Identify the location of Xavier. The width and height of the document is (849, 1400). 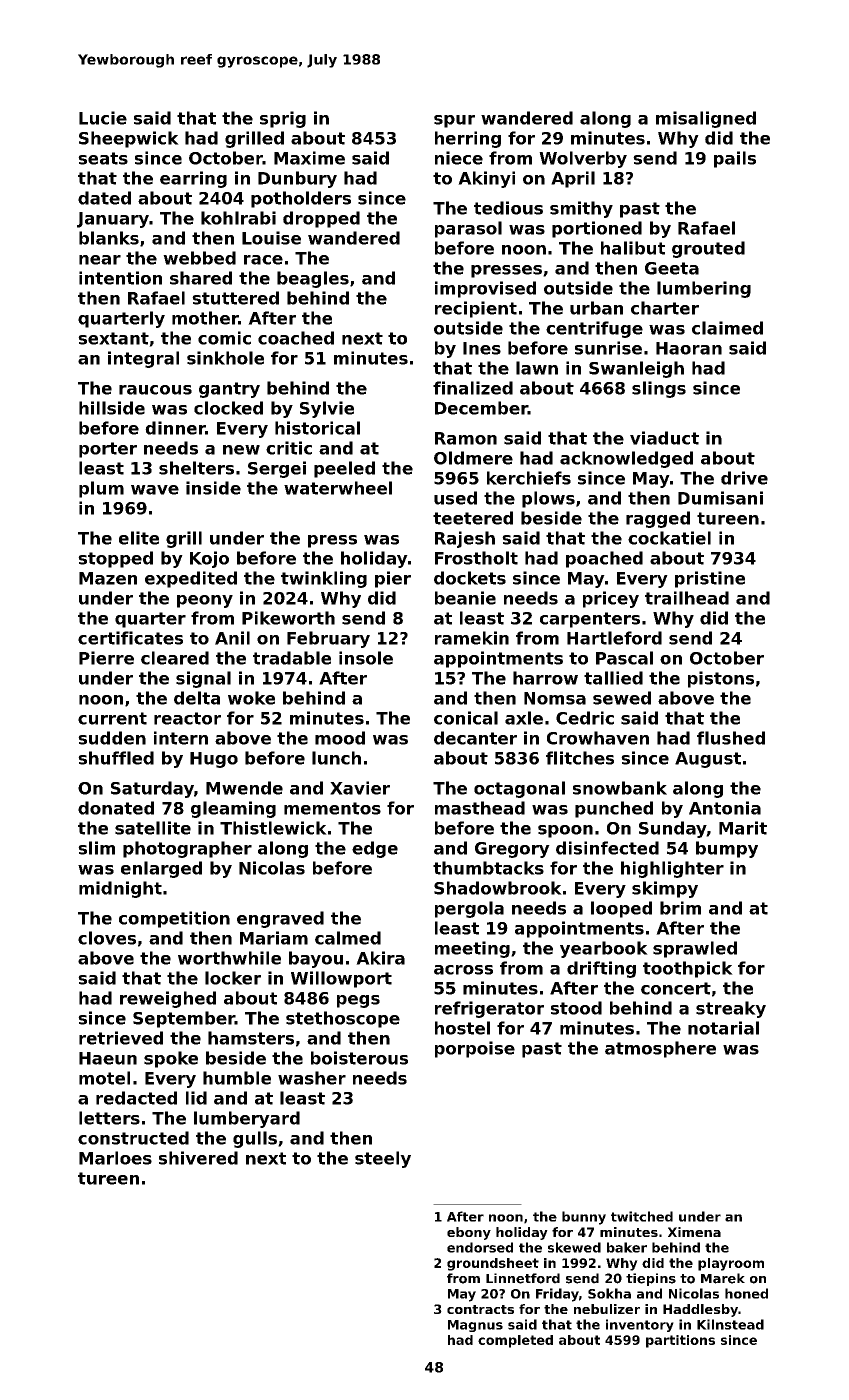
(360, 788).
